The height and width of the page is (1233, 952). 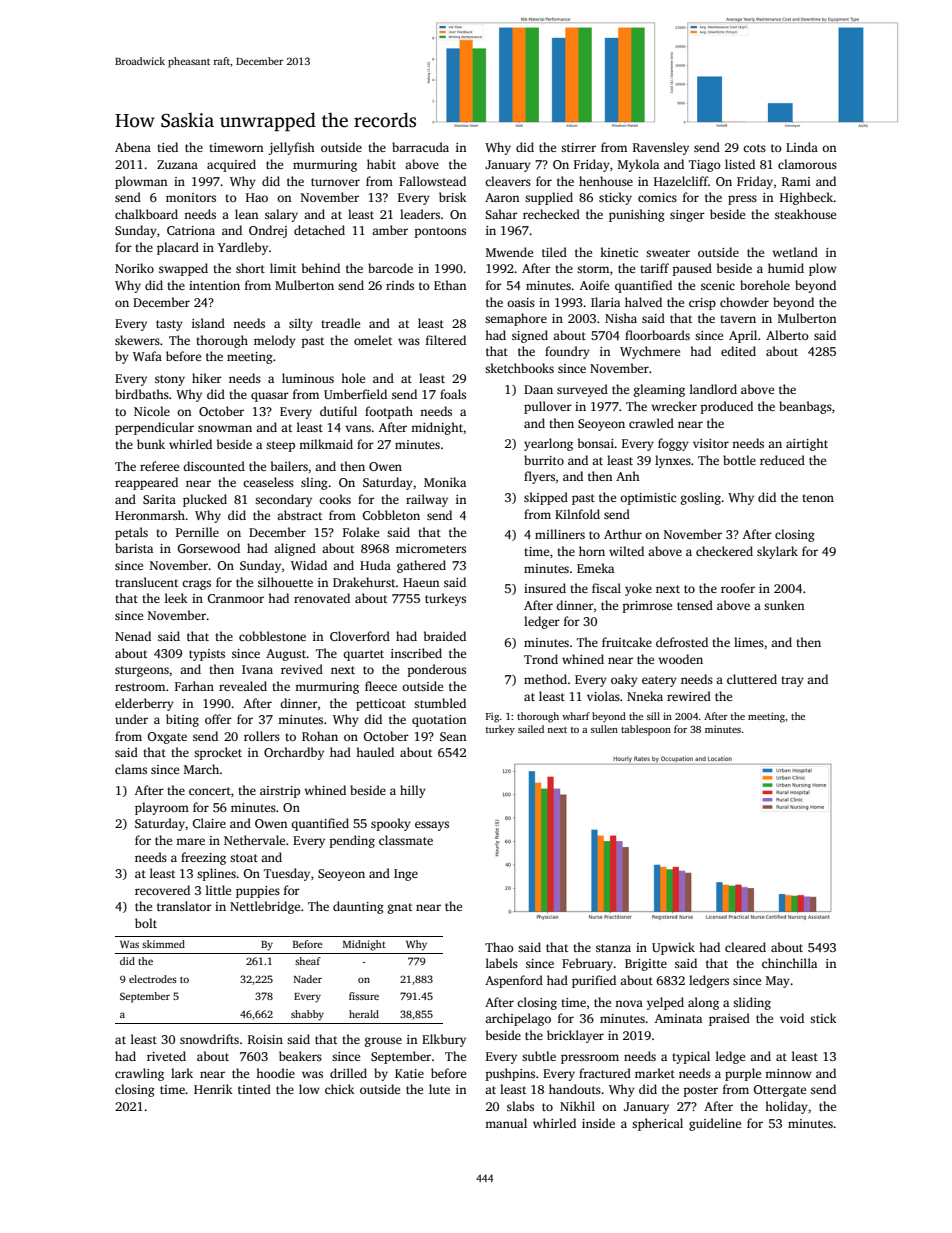 What do you see at coordinates (700, 1091) in the page?
I see `poster` at bounding box center [700, 1091].
